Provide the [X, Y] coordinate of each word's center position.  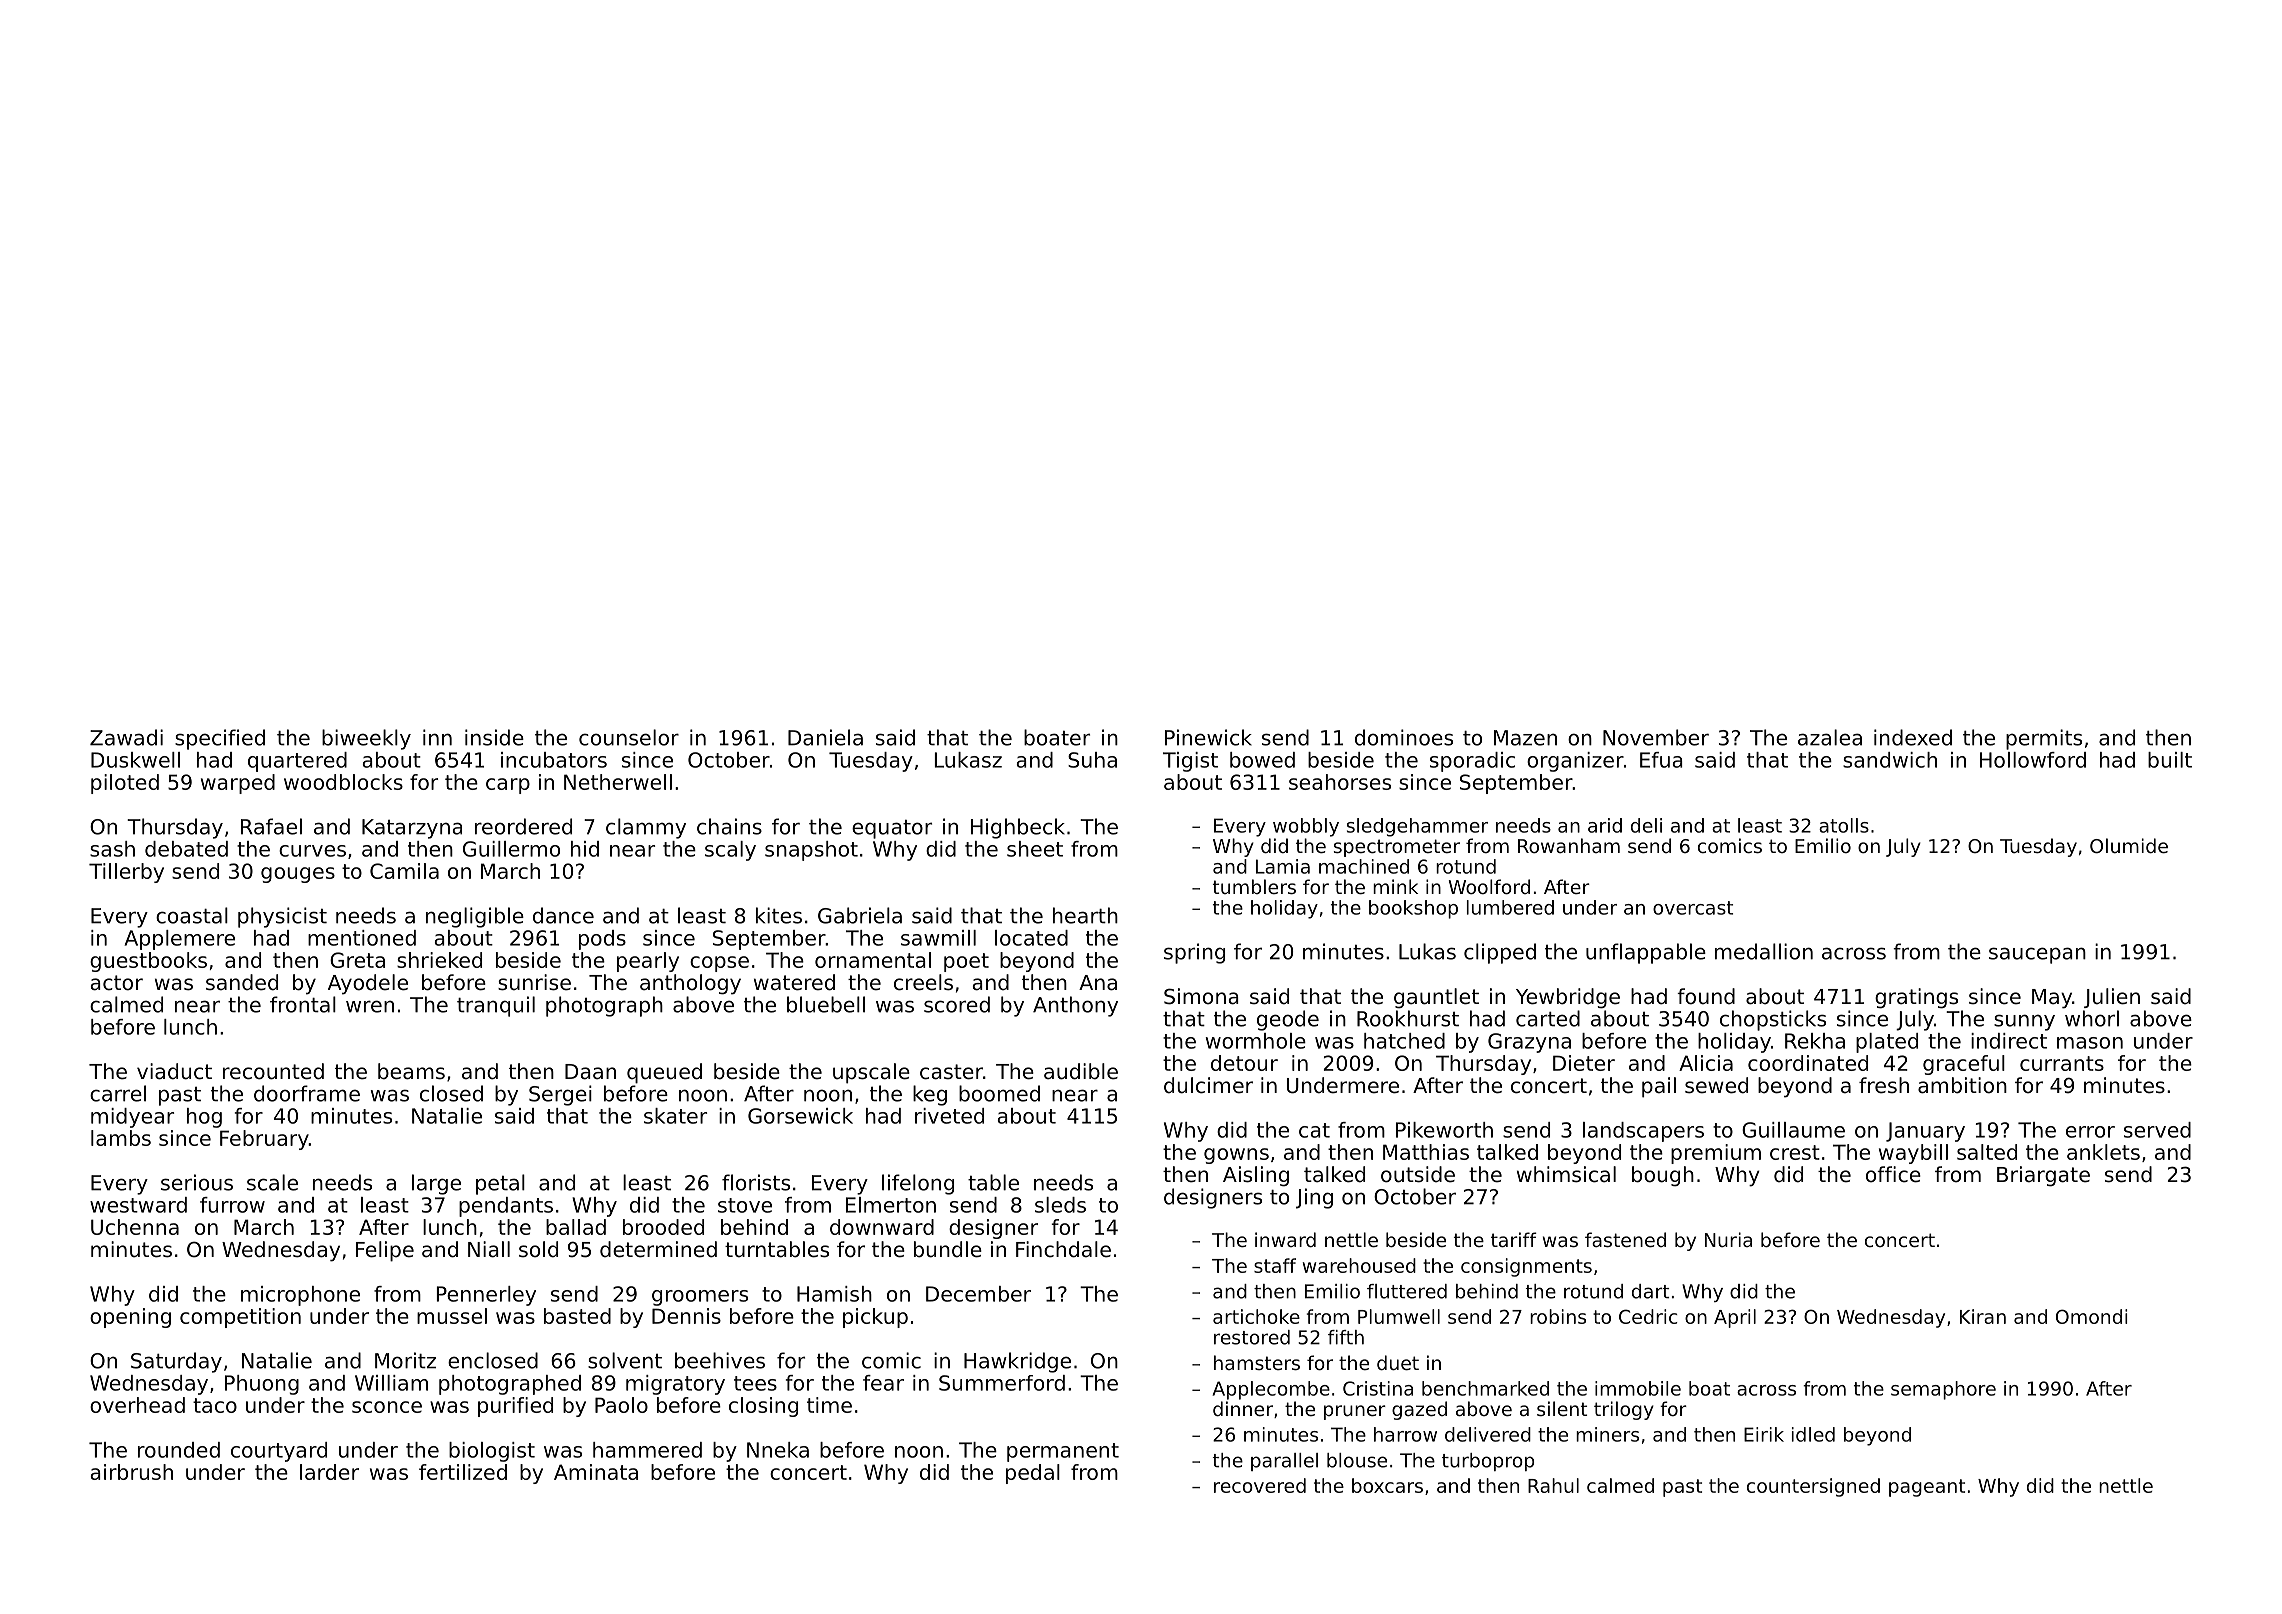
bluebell [826, 1004]
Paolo [621, 1405]
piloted [125, 784]
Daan [590, 1072]
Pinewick [1208, 737]
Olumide [2129, 845]
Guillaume [1793, 1130]
